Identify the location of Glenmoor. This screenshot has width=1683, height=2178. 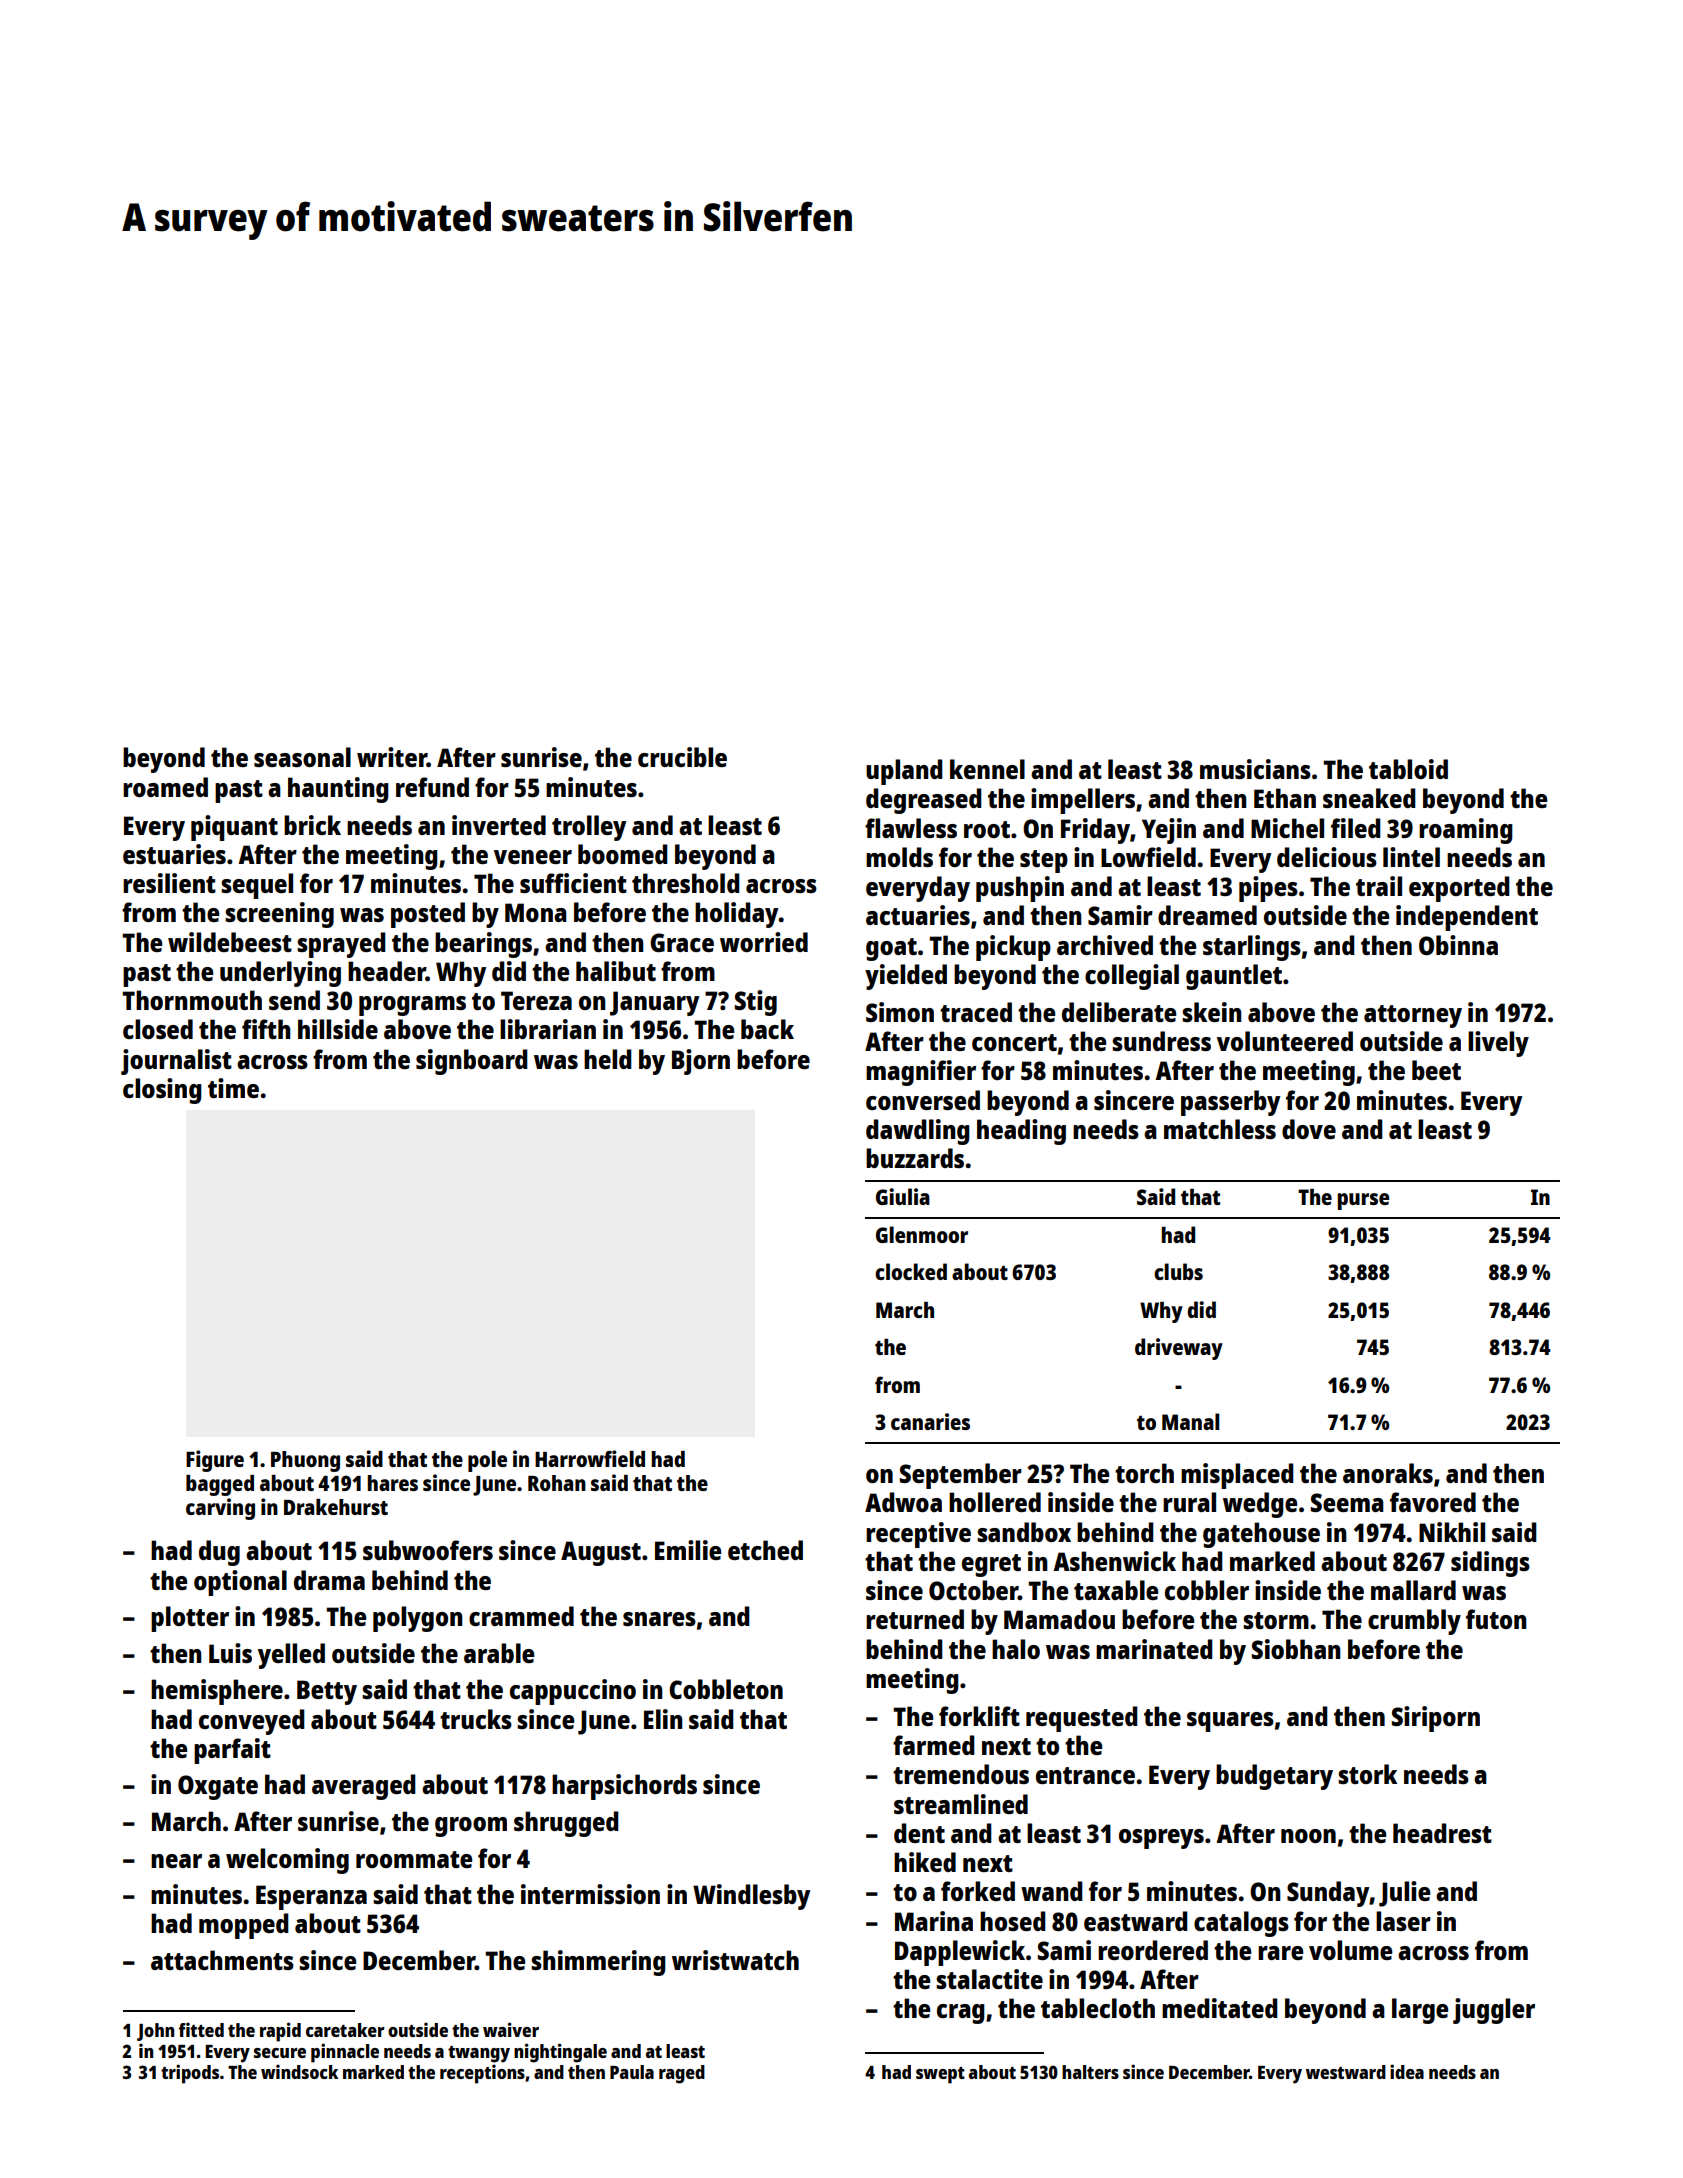
(922, 1234).
